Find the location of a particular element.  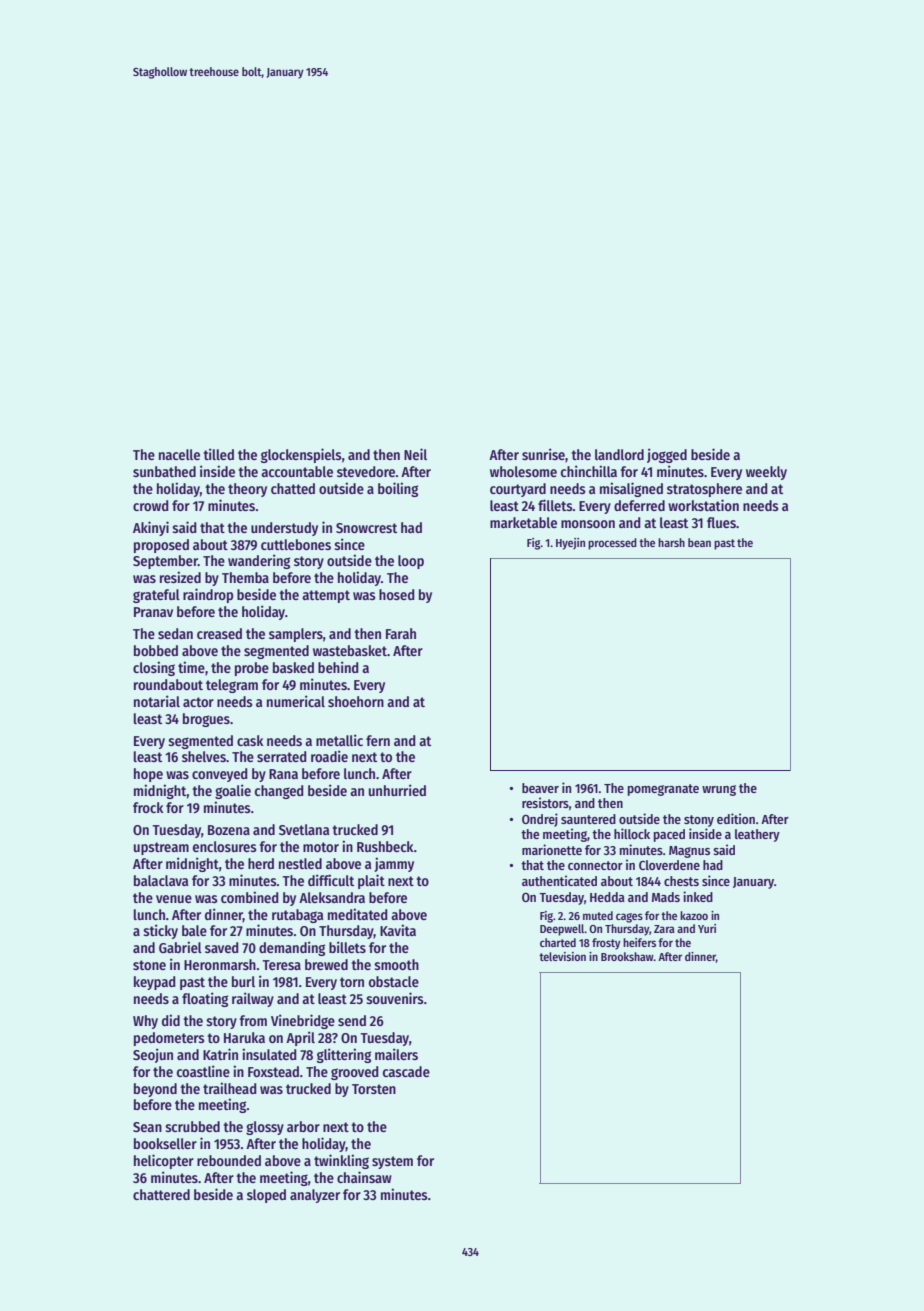

crowd is located at coordinates (151, 505).
